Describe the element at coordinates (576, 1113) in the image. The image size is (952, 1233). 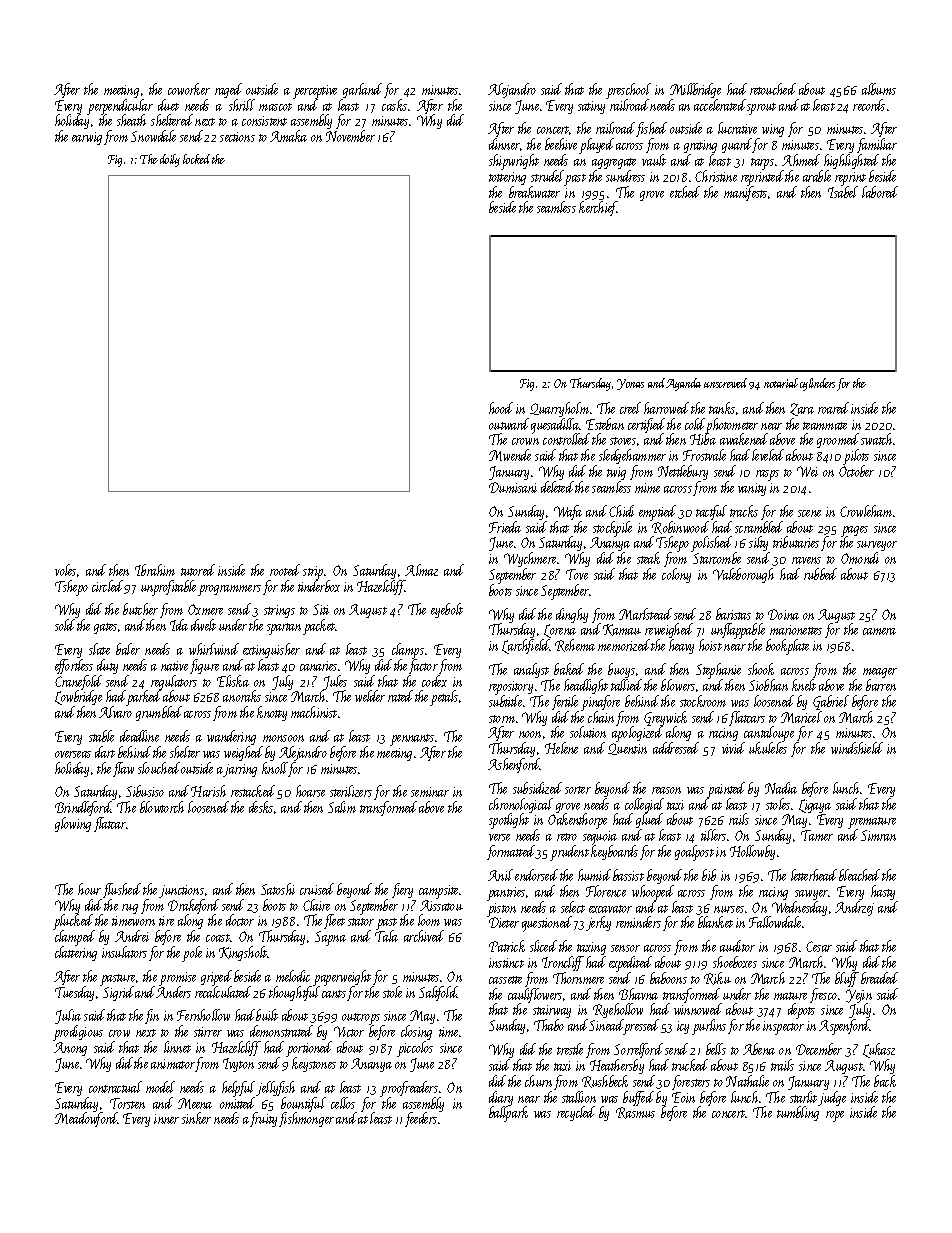
I see `recycled` at that location.
